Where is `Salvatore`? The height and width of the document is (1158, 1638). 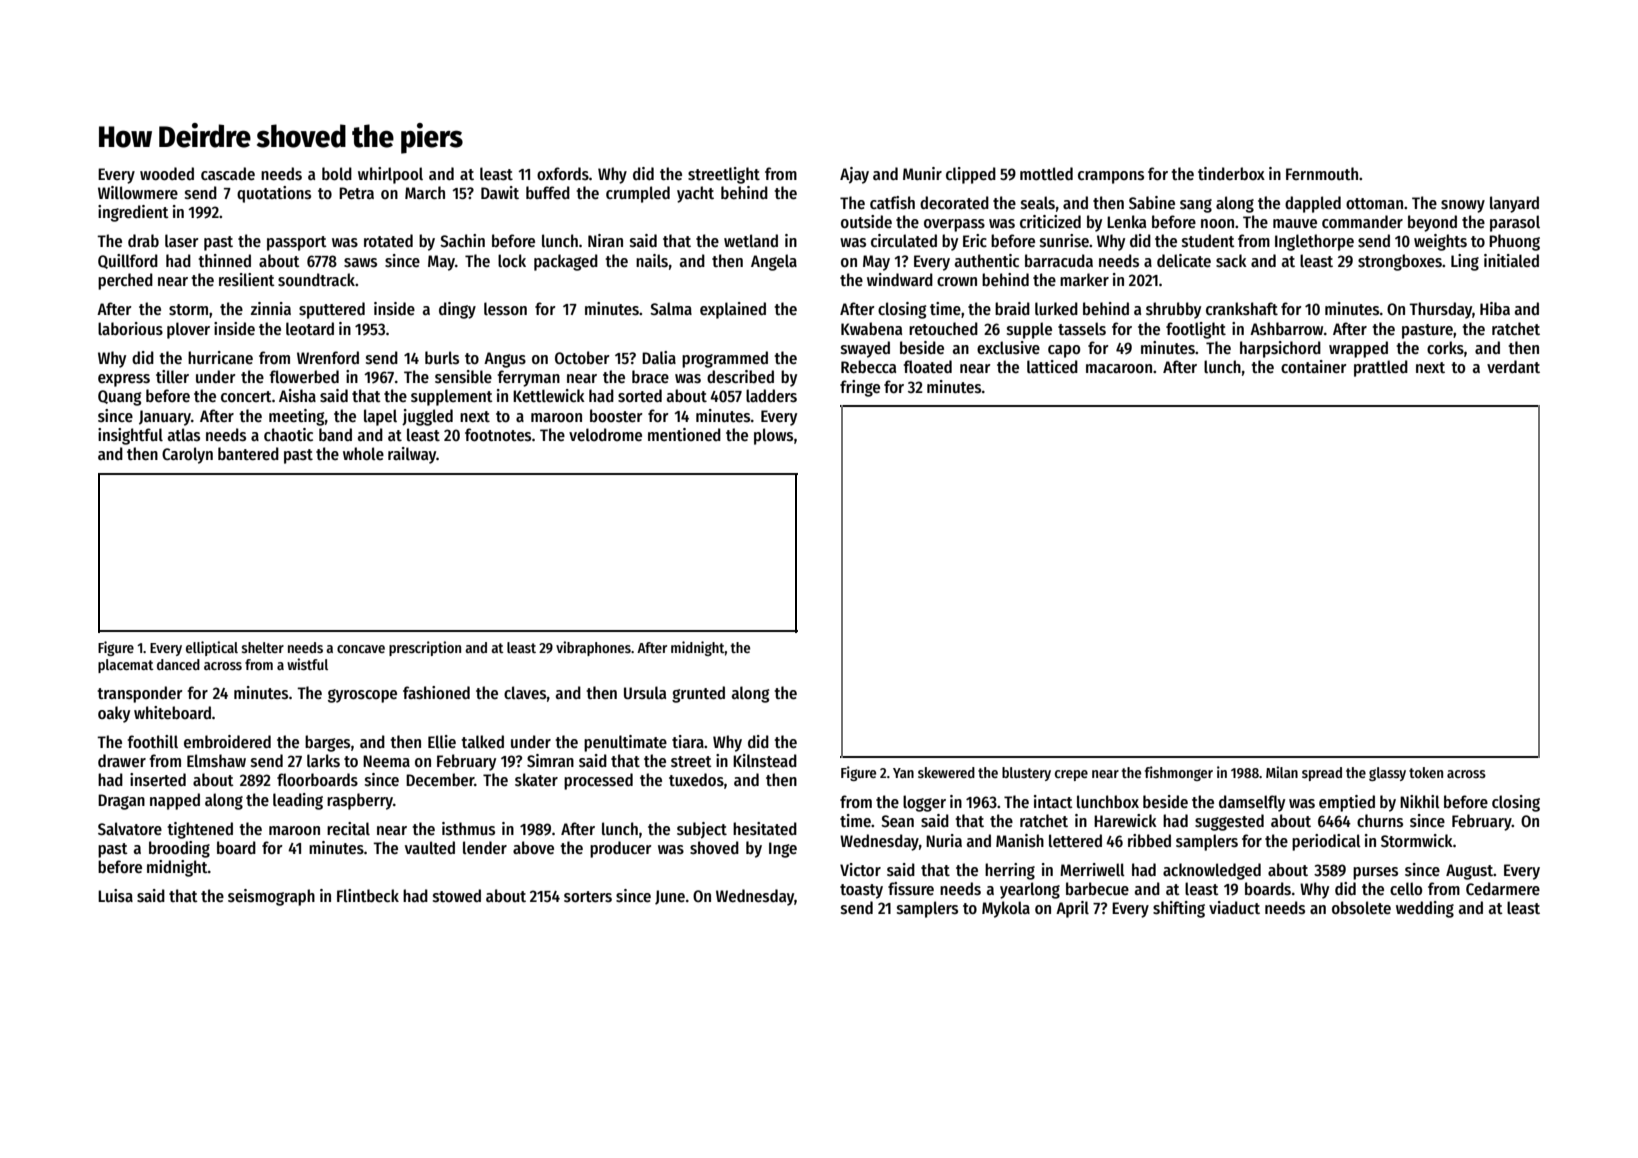
Salvatore is located at coordinates (130, 829).
